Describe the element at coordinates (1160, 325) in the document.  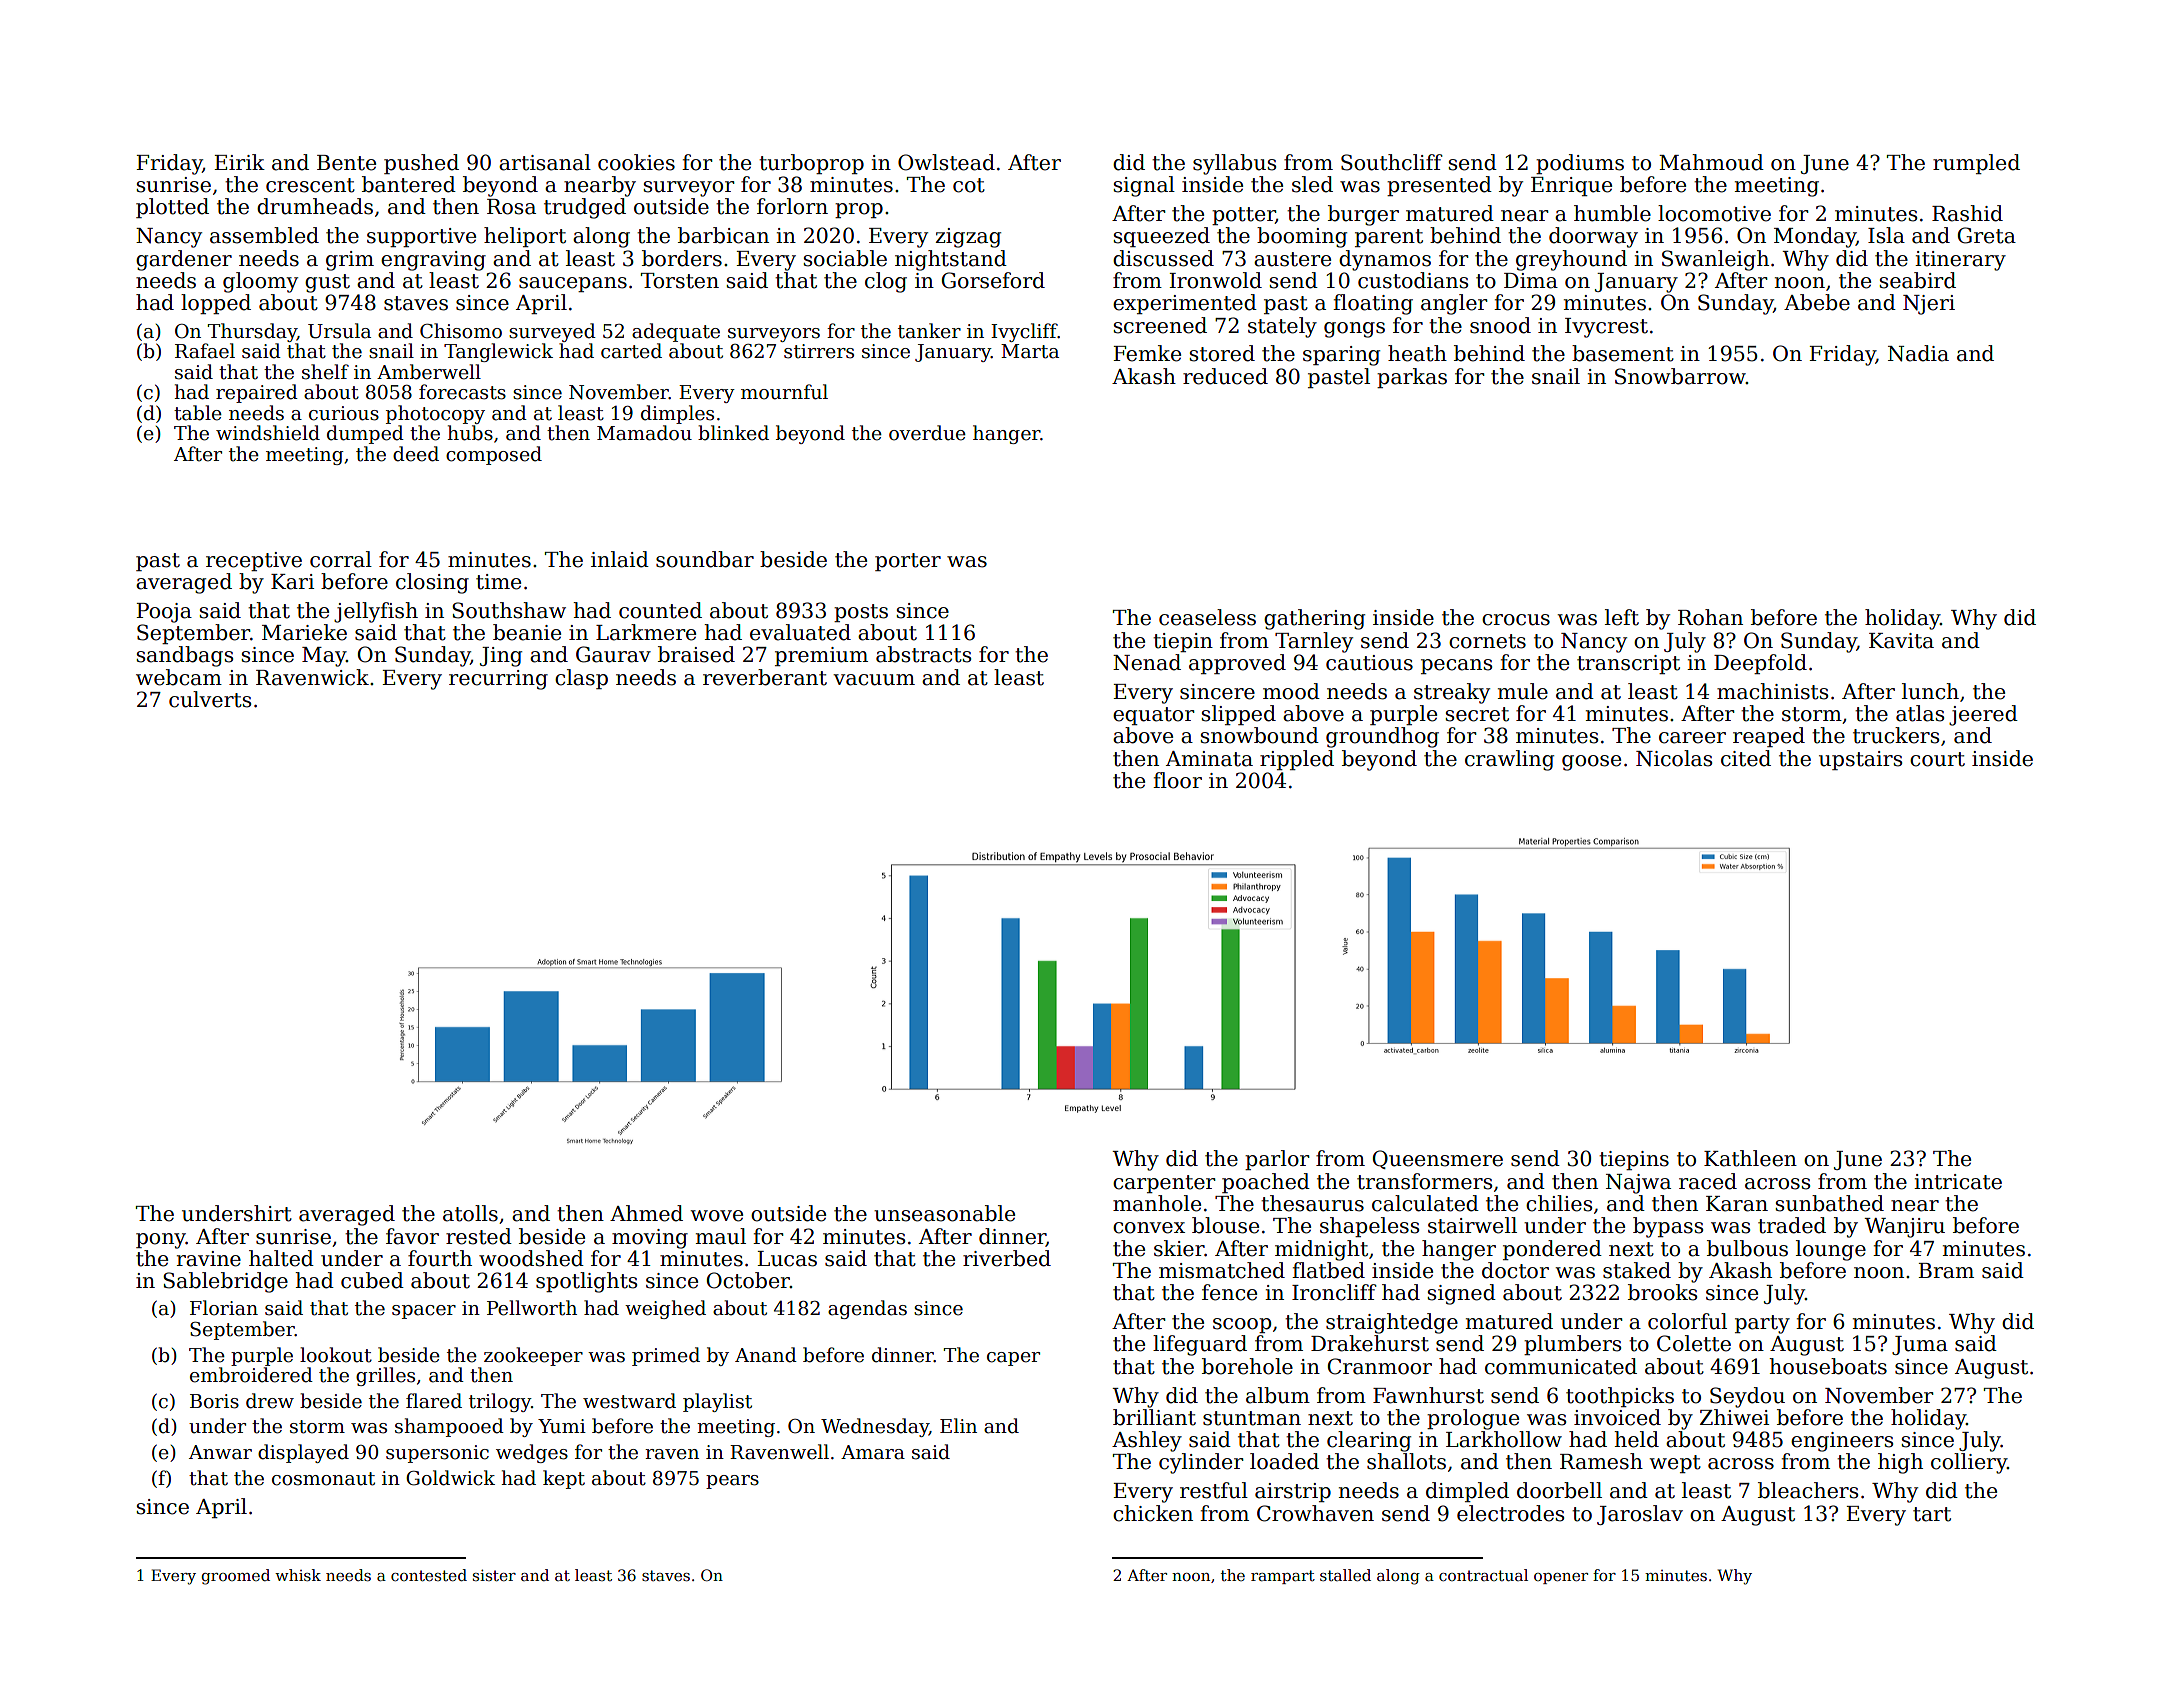
I see `screened` at that location.
